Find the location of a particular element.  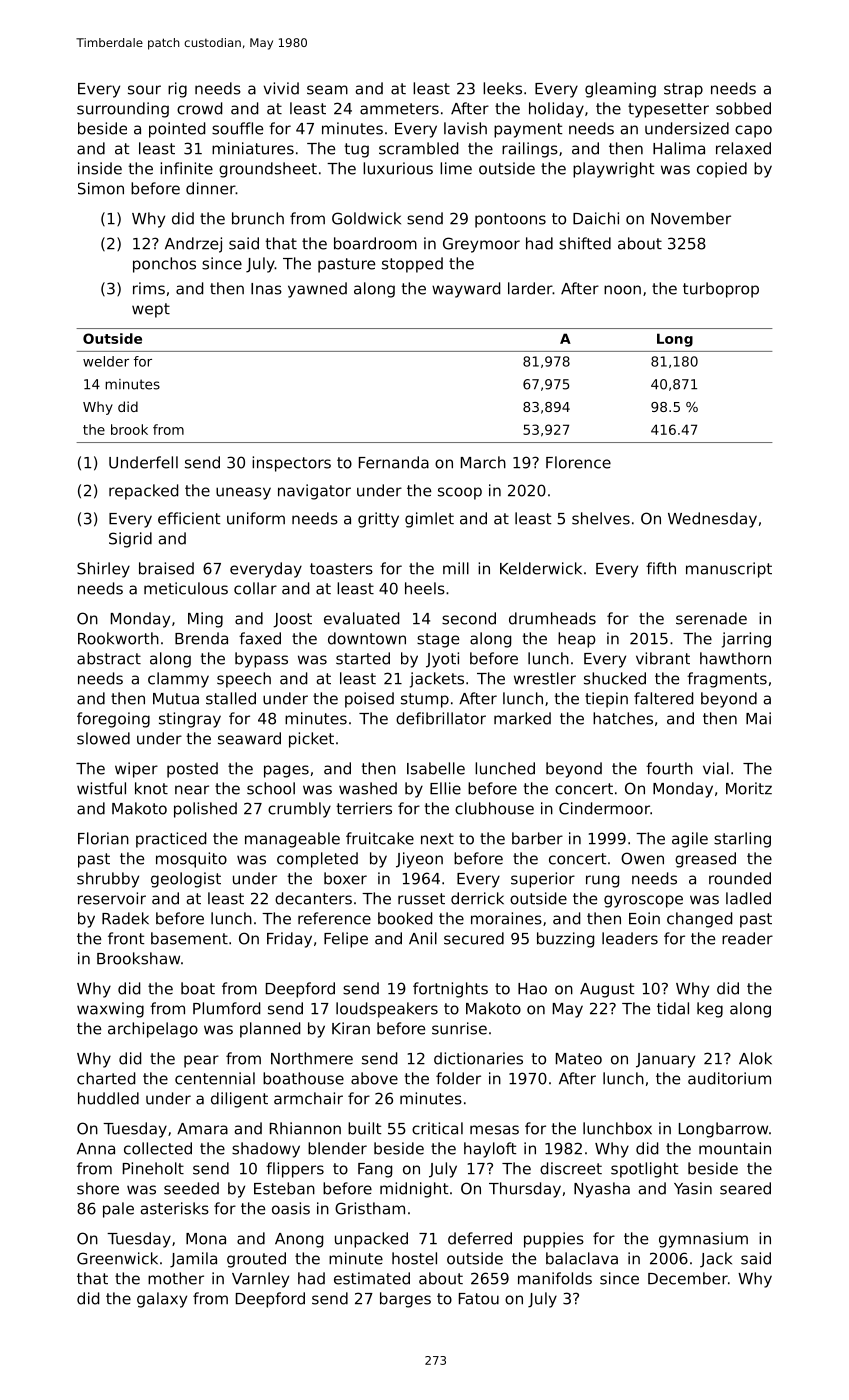

seared is located at coordinates (745, 1188).
